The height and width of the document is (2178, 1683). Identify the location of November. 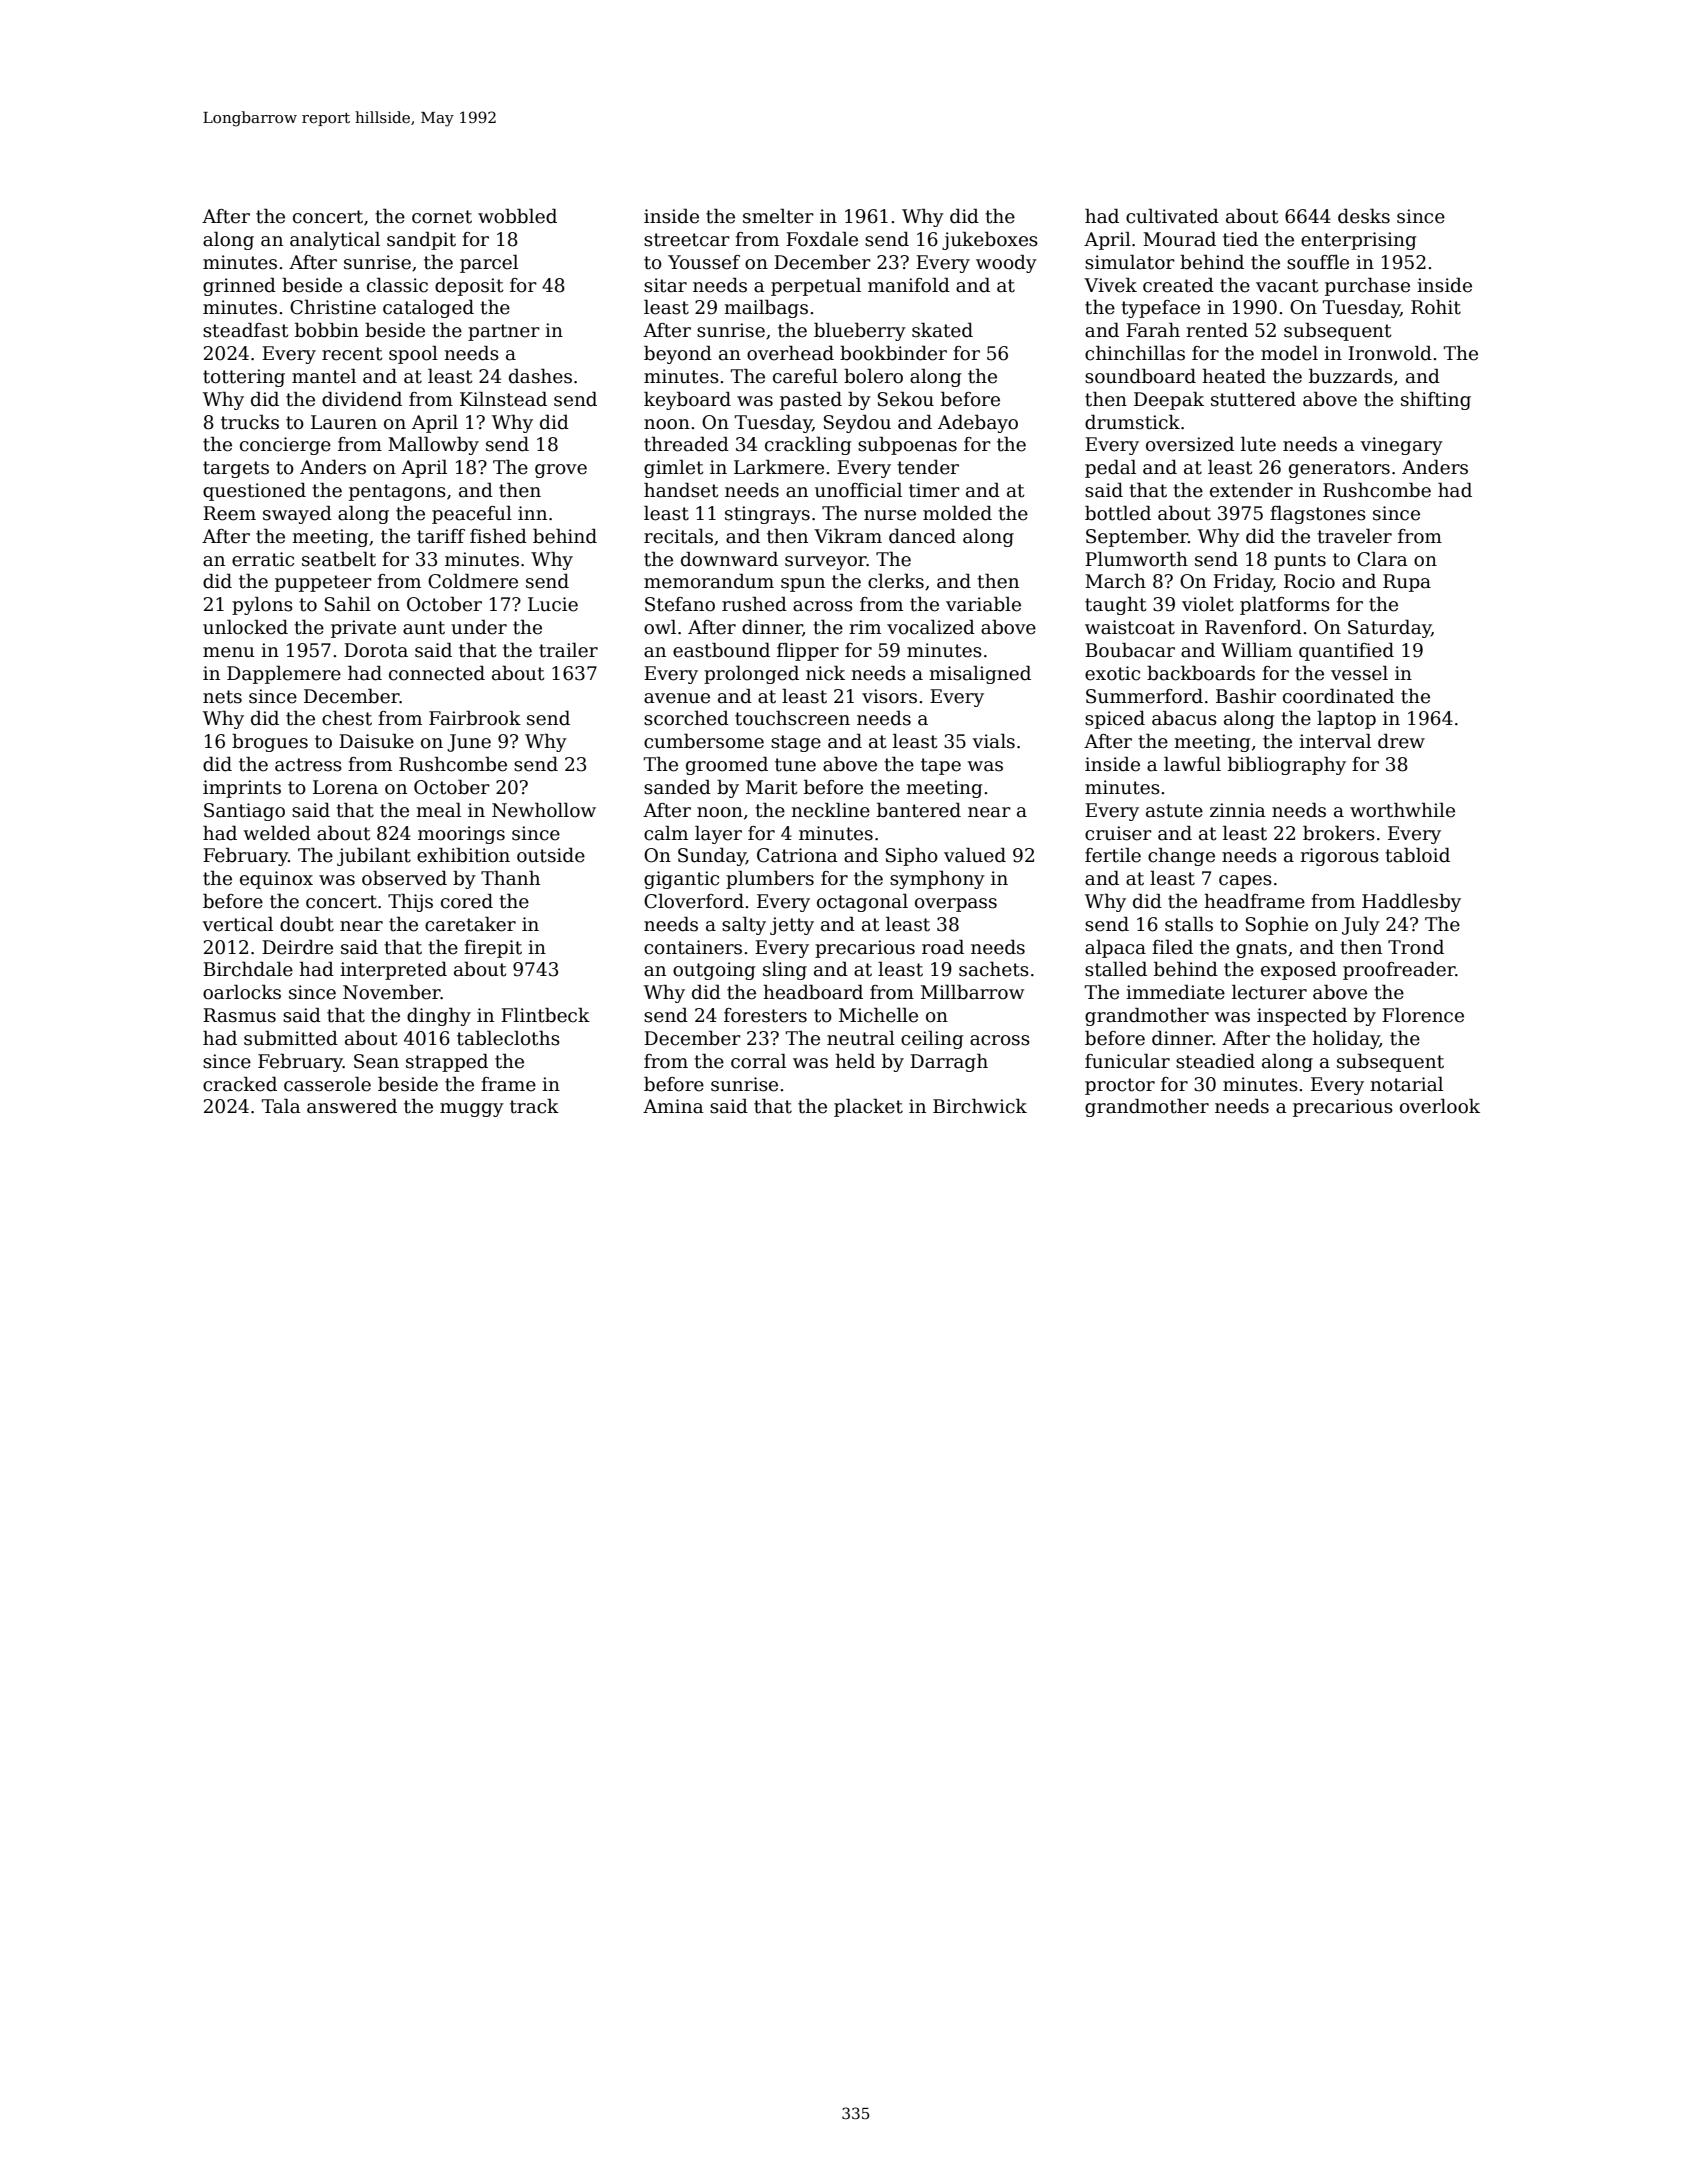
(392, 992).
